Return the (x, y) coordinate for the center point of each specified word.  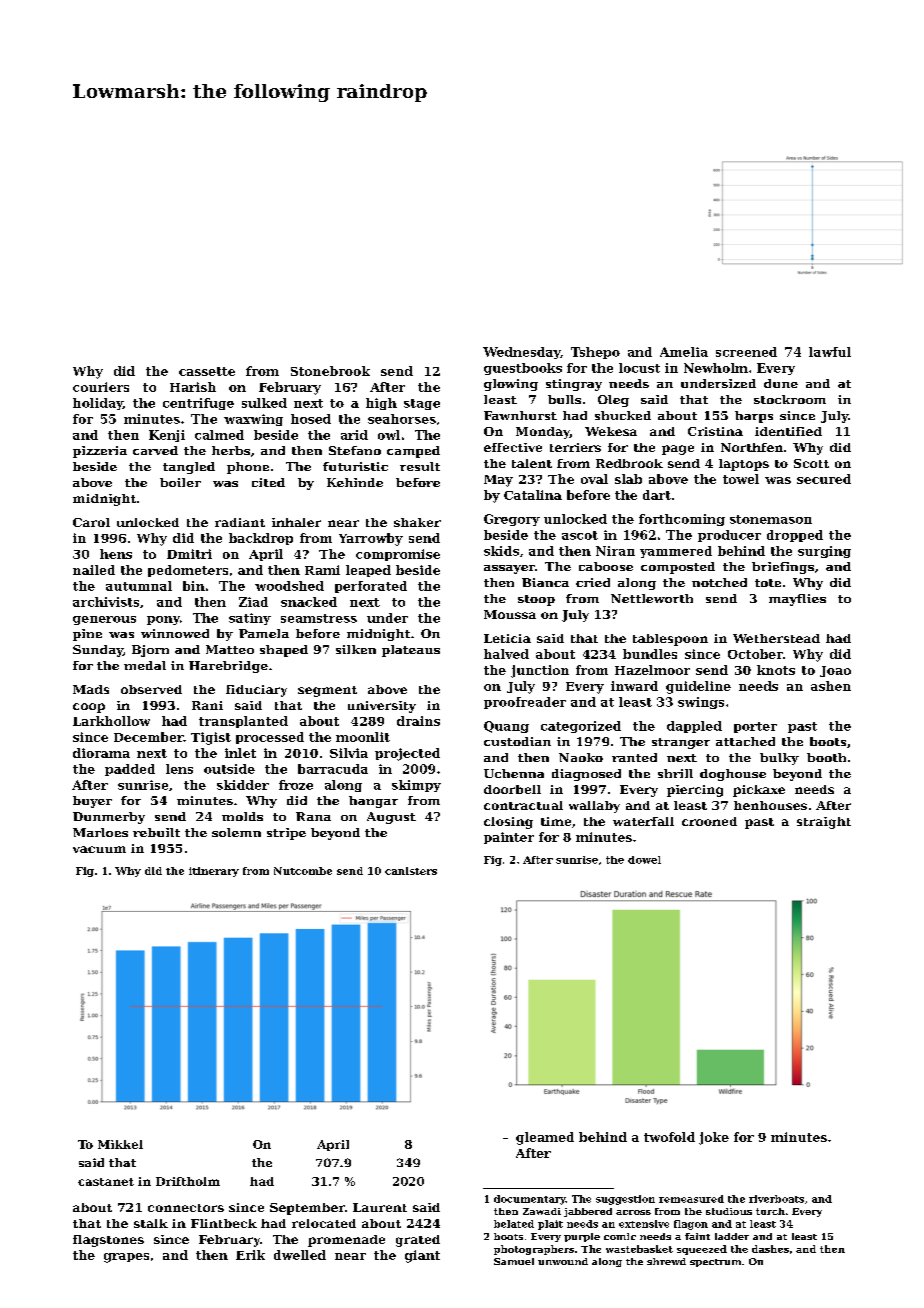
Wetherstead (776, 638)
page (678, 450)
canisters (411, 871)
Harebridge (228, 667)
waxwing (253, 420)
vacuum (99, 849)
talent (532, 463)
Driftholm (188, 1181)
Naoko (581, 757)
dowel (644, 860)
